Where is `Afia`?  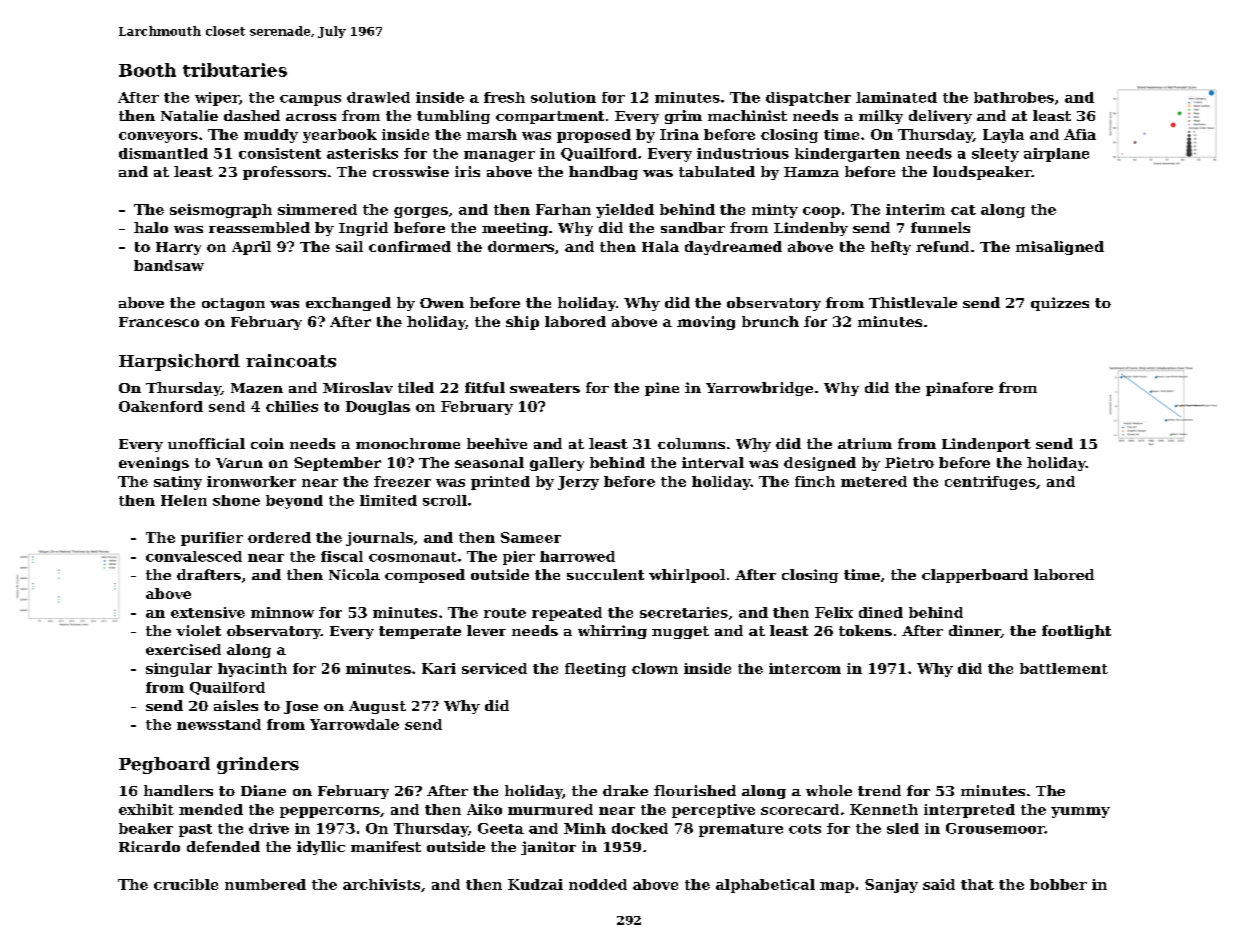 Afia is located at coordinates (1080, 134).
